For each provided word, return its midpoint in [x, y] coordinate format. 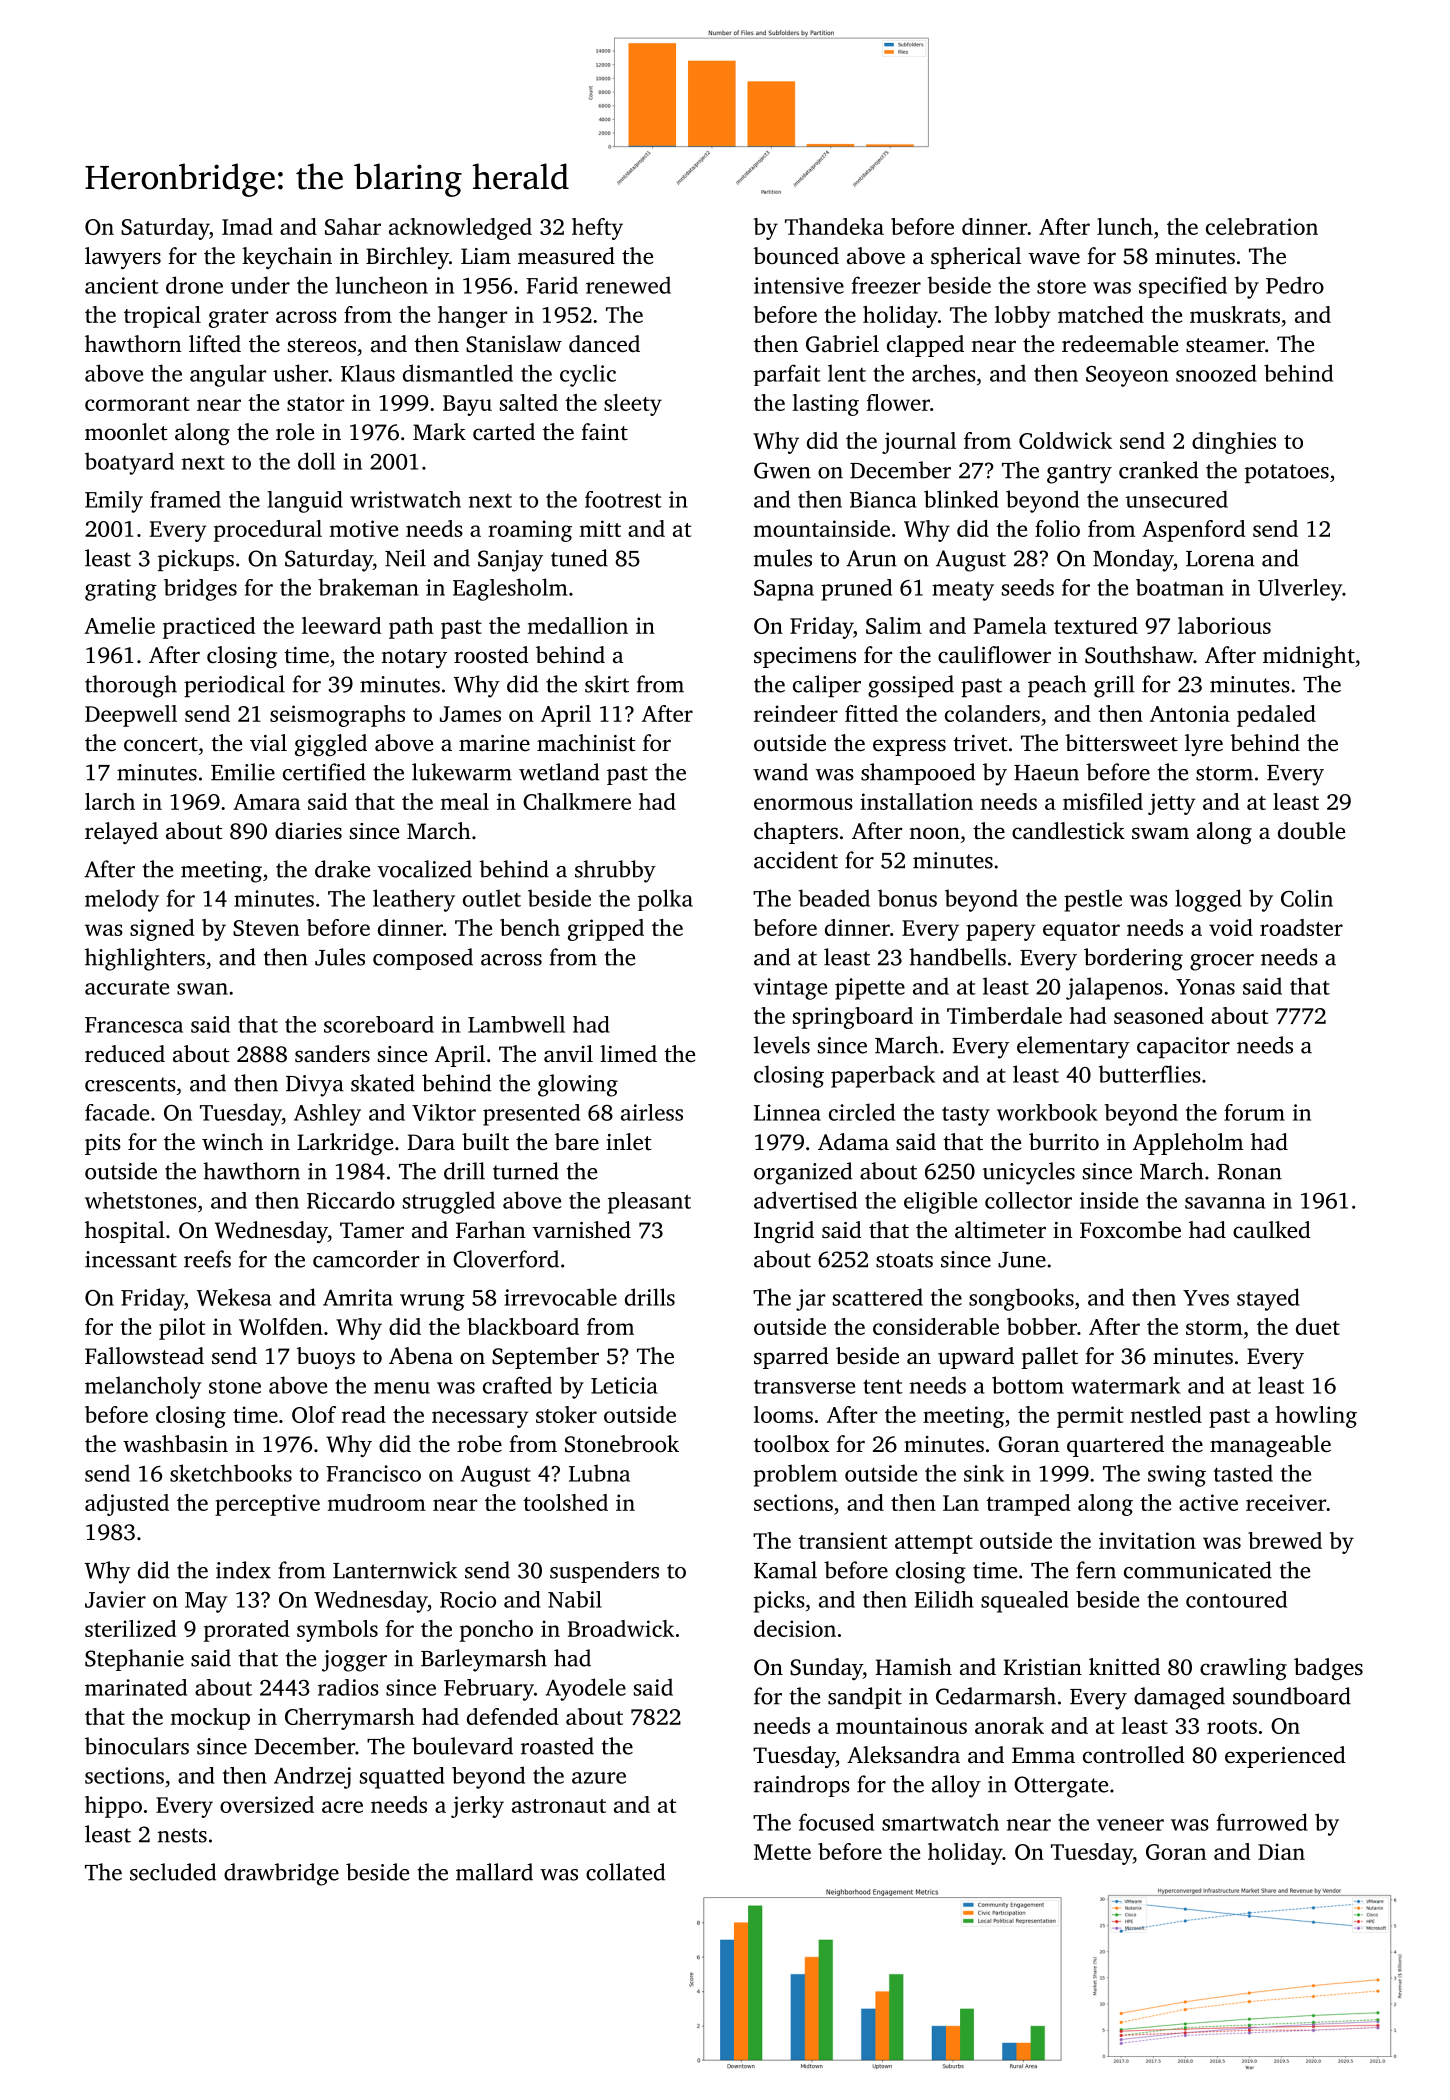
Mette [782, 1852]
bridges [200, 590]
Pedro [1295, 285]
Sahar [353, 226]
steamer [1225, 345]
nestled [1166, 1414]
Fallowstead [144, 1356]
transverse [804, 1387]
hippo [113, 1807]
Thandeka [834, 226]
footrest [623, 499]
